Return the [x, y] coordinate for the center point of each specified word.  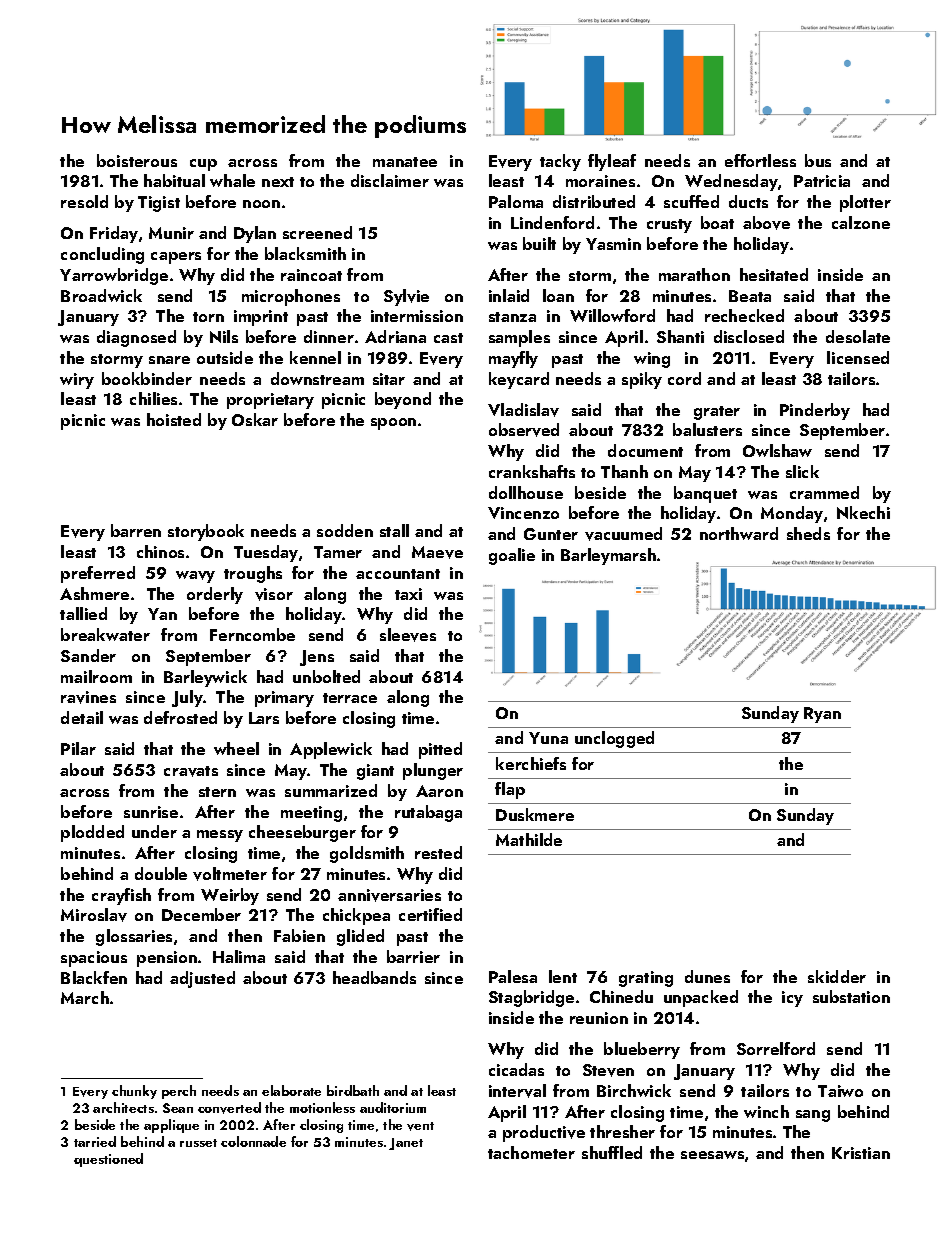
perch [179, 1092]
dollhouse [526, 492]
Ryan [822, 715]
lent [563, 976]
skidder [837, 976]
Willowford [612, 315]
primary [284, 699]
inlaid [509, 295]
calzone [861, 222]
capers [176, 258]
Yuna [548, 738]
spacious [94, 959]
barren [136, 530]
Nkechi [863, 512]
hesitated [774, 274]
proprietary [270, 401]
